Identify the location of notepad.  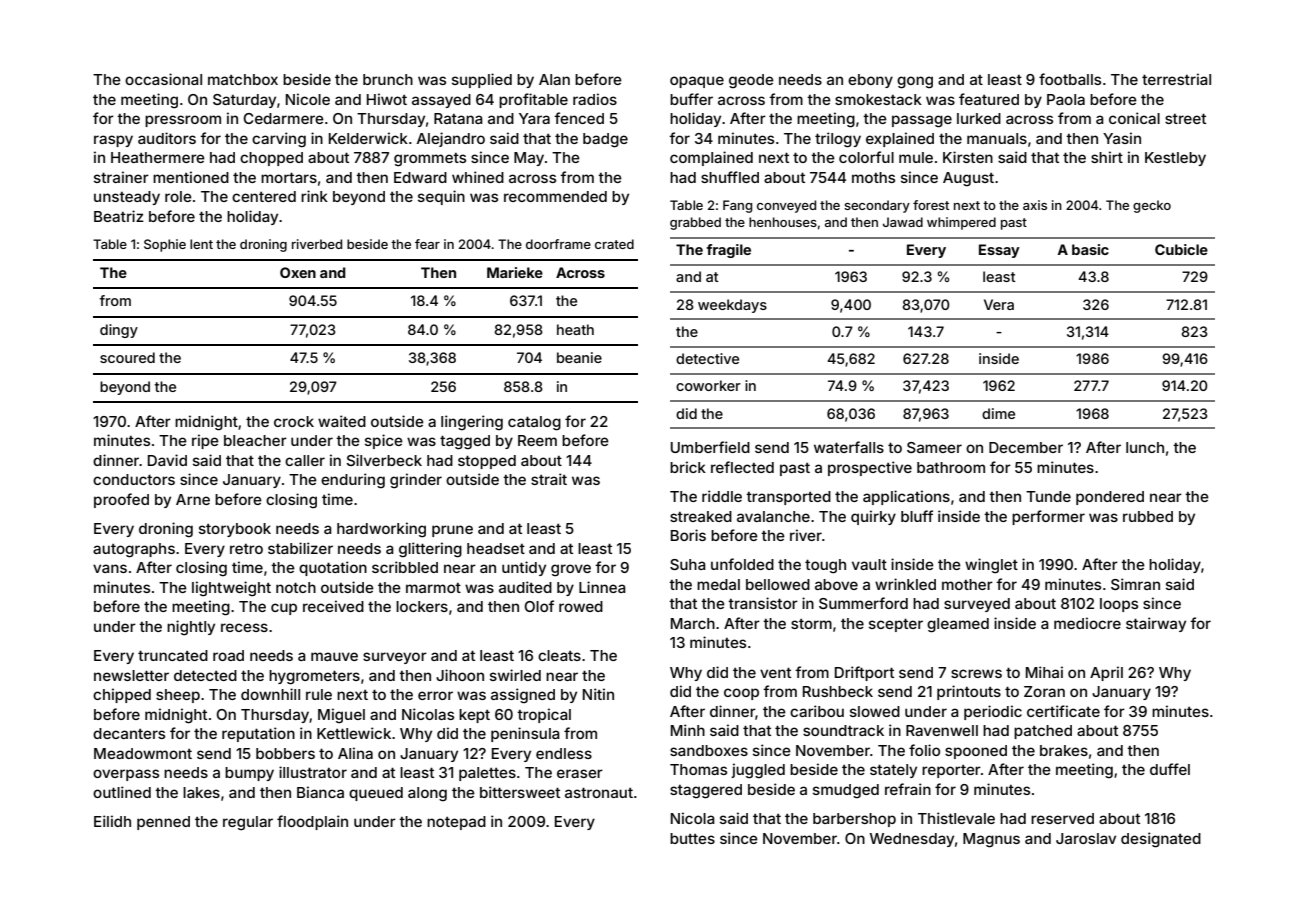
(456, 823).
